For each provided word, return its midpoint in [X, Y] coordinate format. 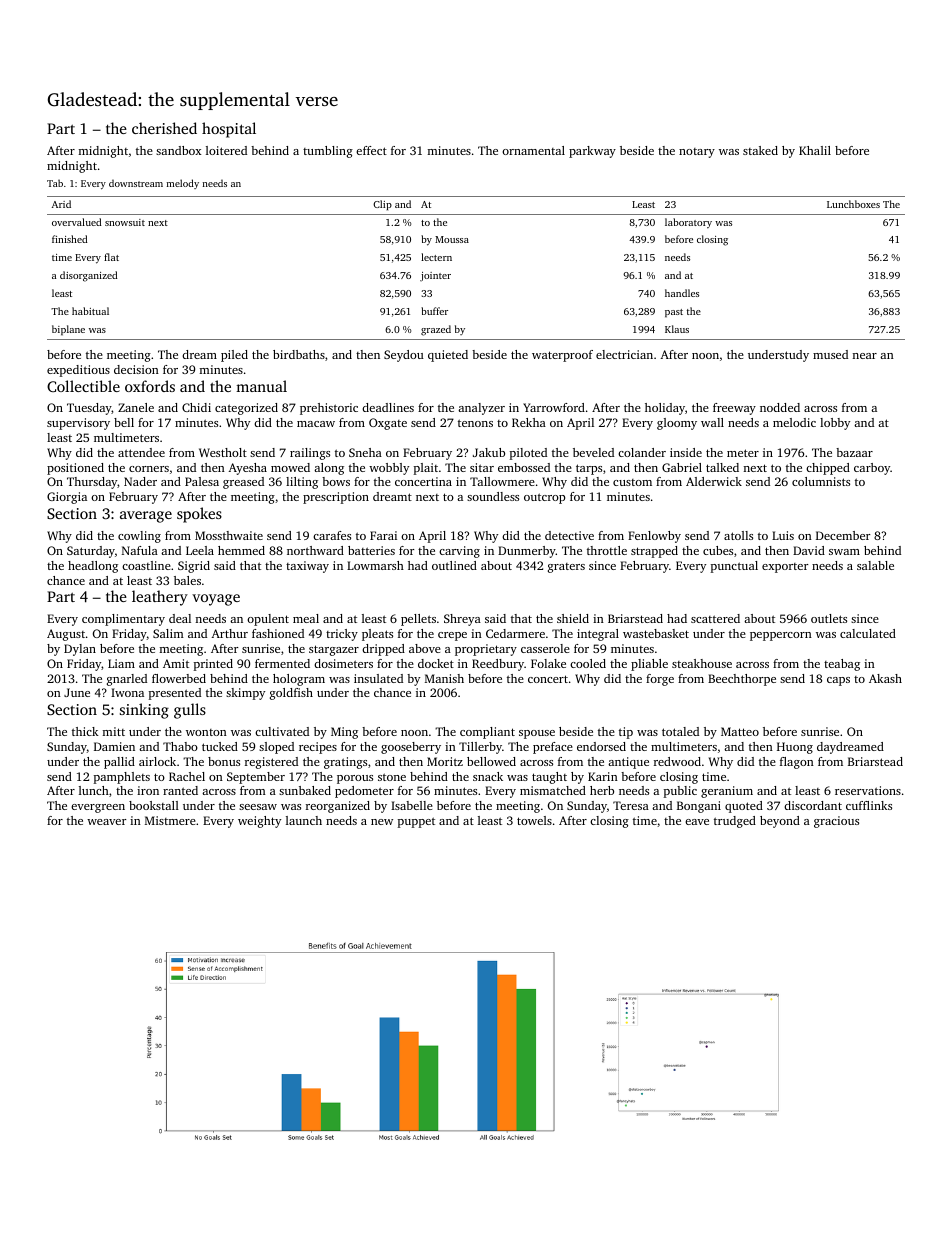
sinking [144, 711]
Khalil [815, 150]
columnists [821, 481]
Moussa [452, 239]
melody [183, 184]
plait [426, 469]
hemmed [241, 550]
